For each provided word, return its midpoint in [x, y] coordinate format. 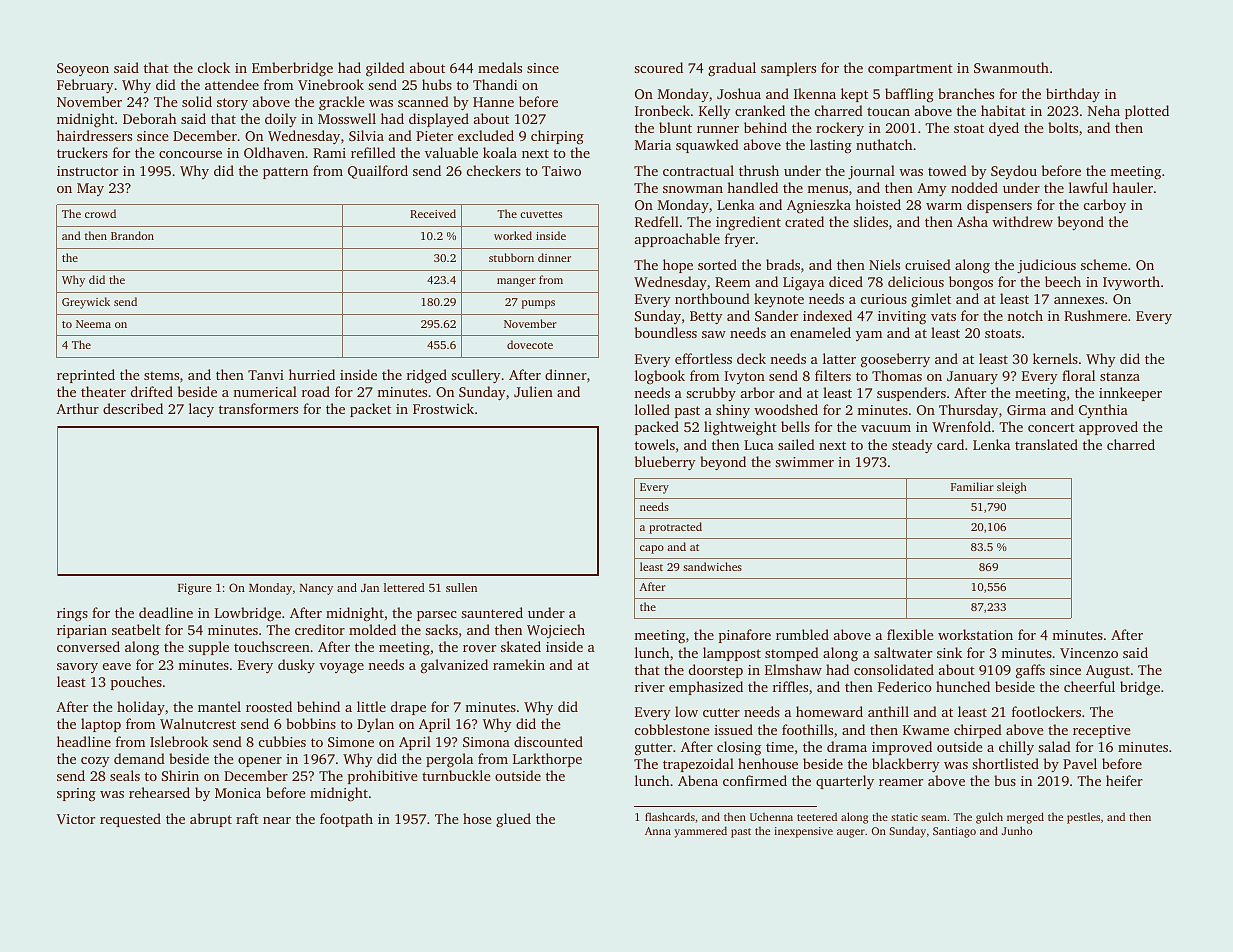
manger [516, 282]
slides [870, 221]
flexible [910, 634]
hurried [312, 374]
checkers [494, 170]
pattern [285, 173]
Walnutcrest [198, 723]
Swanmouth [1011, 67]
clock [214, 67]
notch [1025, 315]
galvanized [454, 666]
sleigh [1012, 488]
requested [130, 820]
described [133, 408]
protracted [675, 528]
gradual [732, 69]
